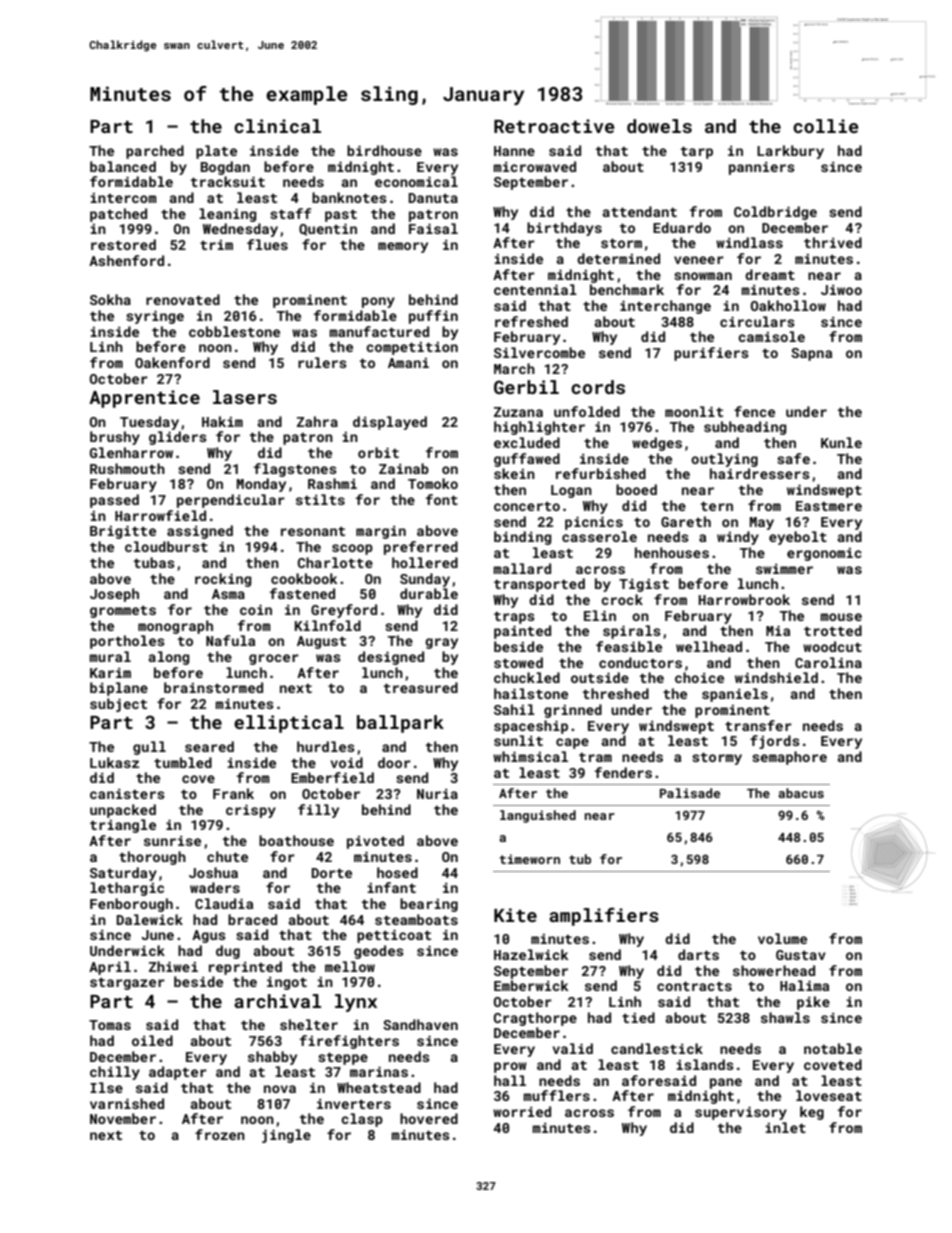  What do you see at coordinates (173, 966) in the page?
I see `Zhiwei` at bounding box center [173, 966].
